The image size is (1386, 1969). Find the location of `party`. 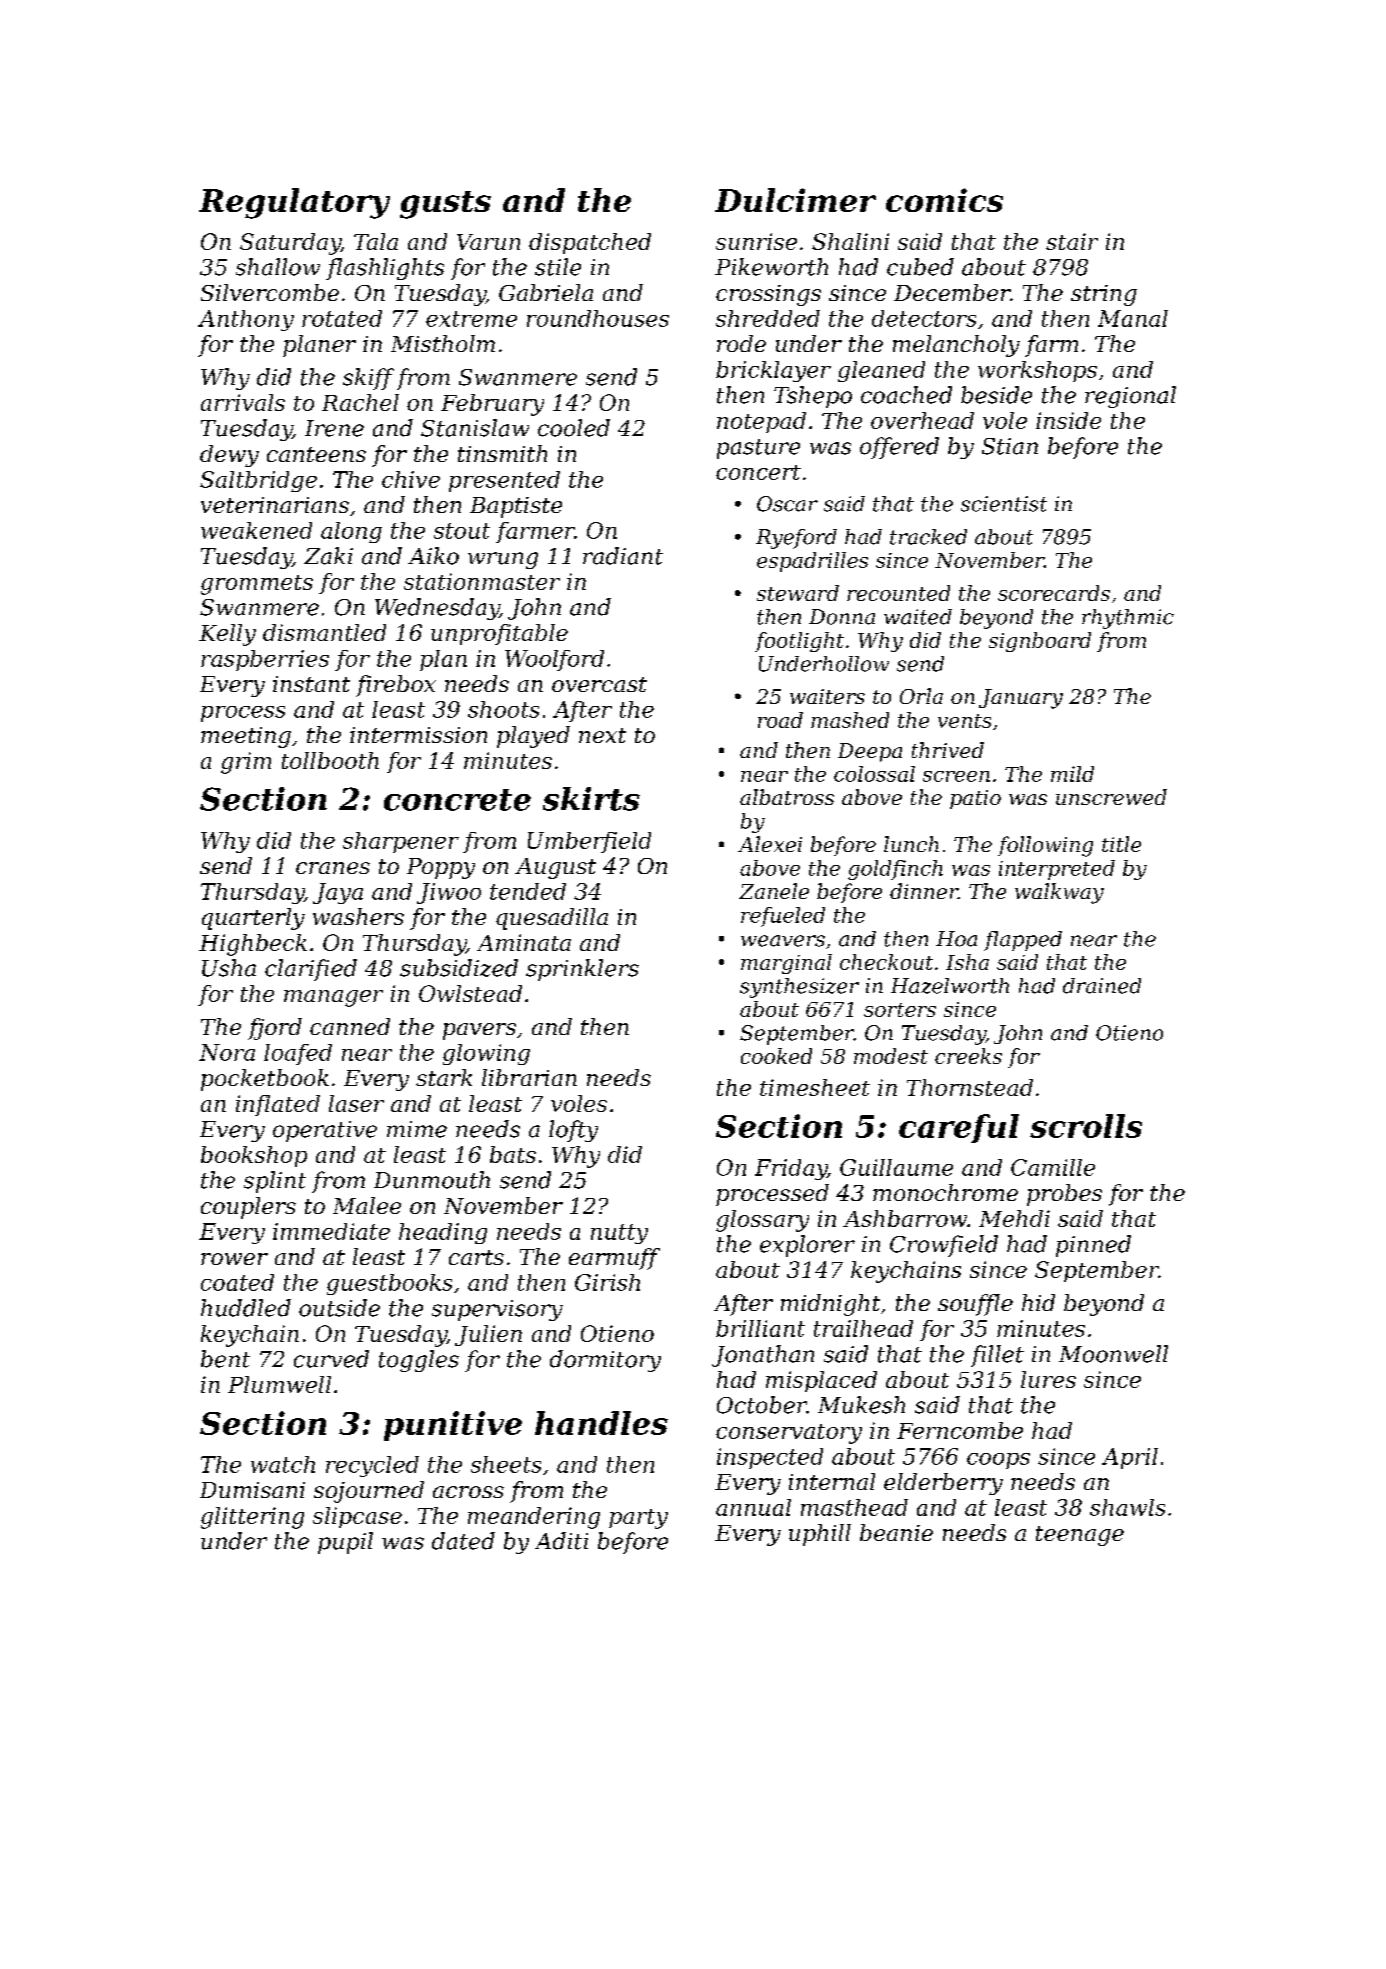

party is located at coordinates (638, 1519).
